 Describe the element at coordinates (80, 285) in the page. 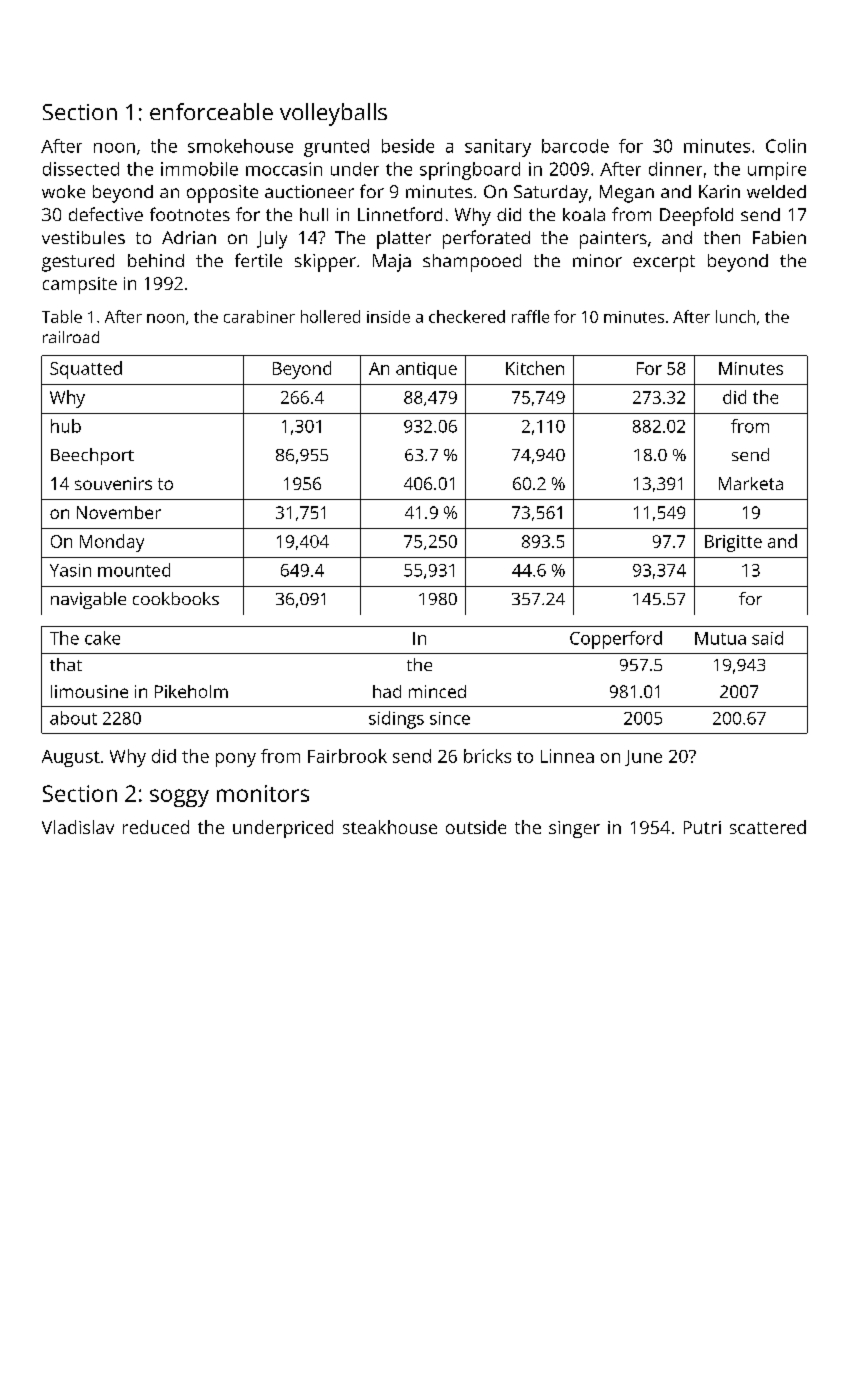

I see `campsite` at that location.
